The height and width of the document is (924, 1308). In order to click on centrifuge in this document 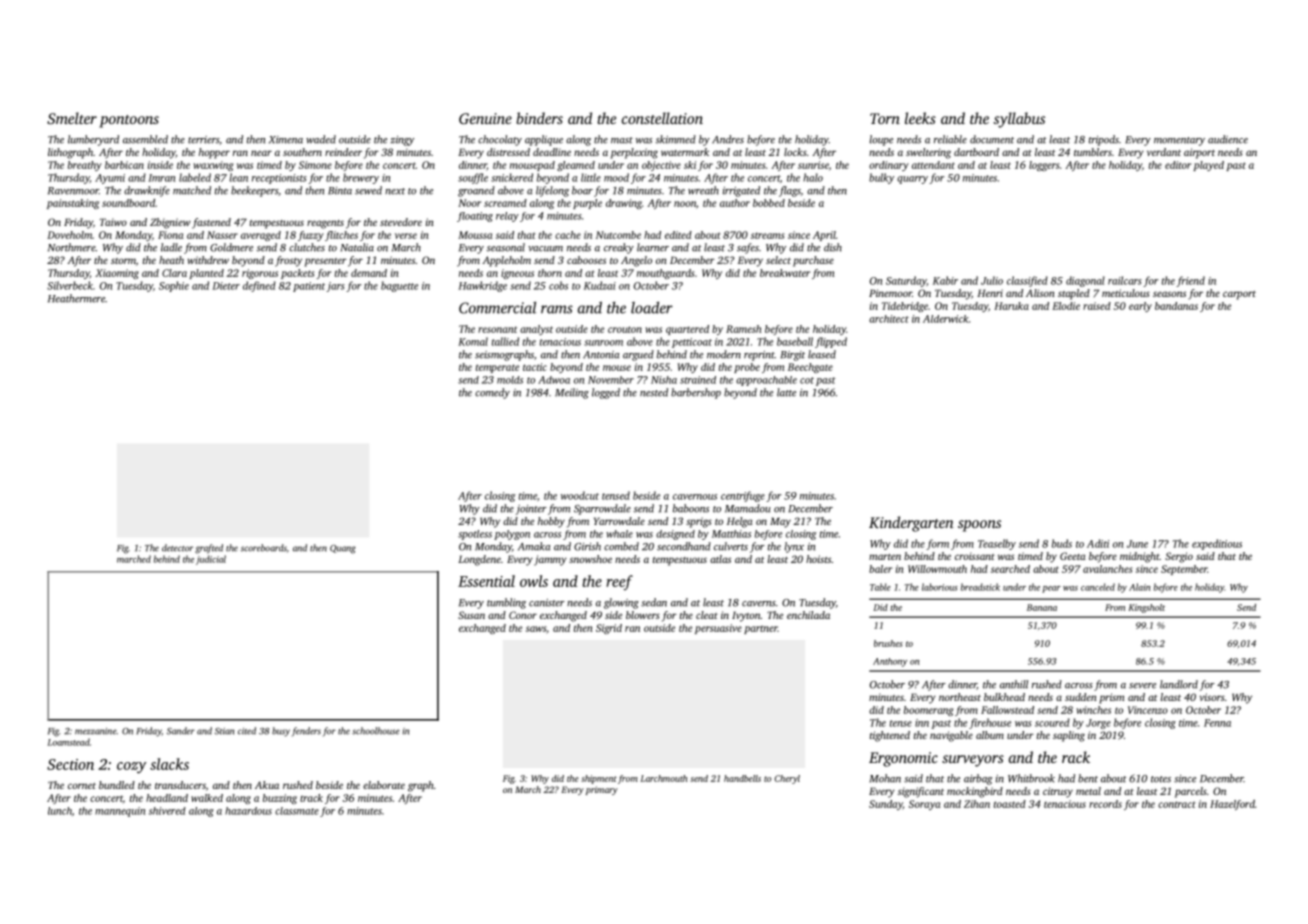, I will do `click(743, 496)`.
